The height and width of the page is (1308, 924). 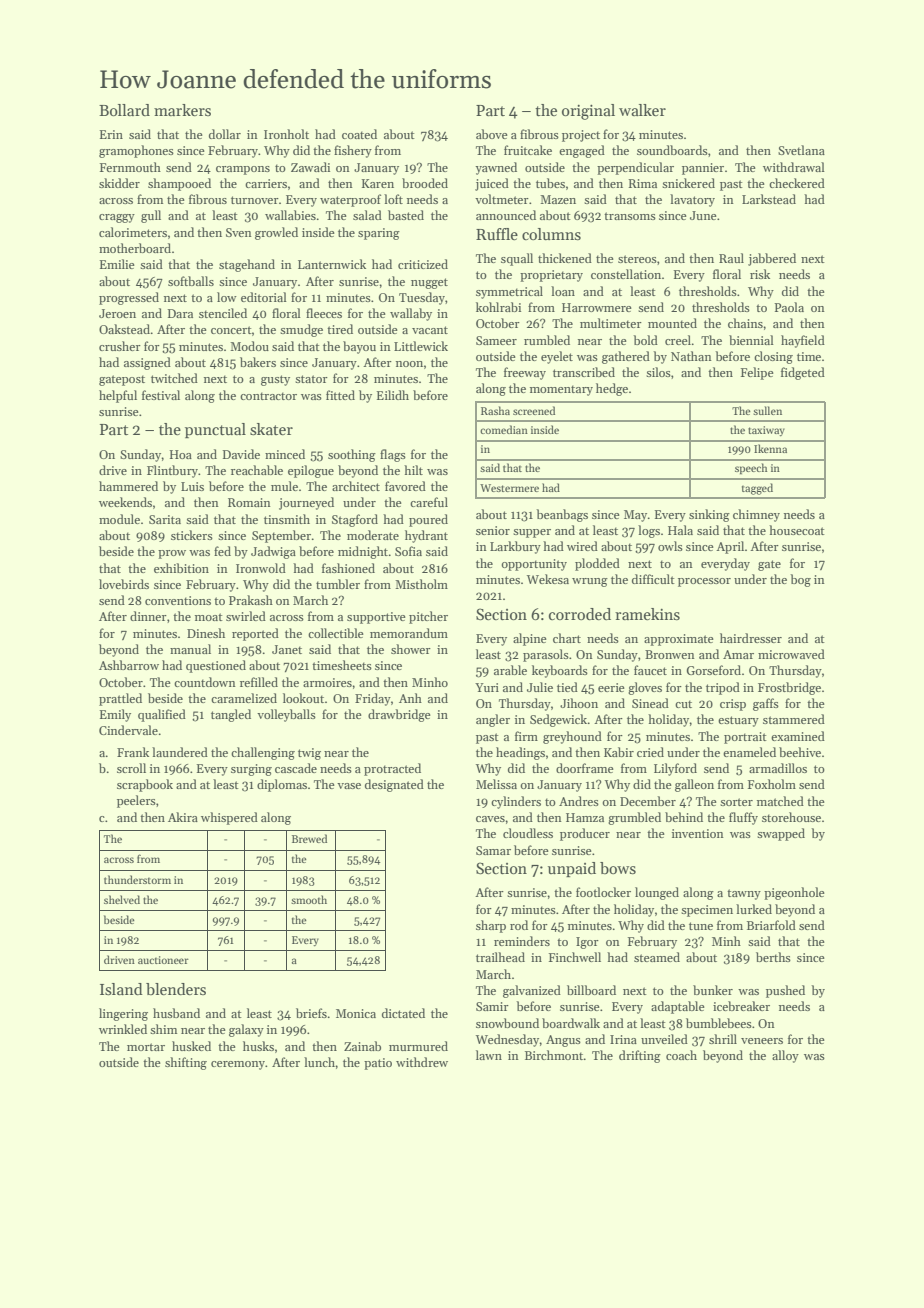 I want to click on brooded, so click(x=425, y=183).
